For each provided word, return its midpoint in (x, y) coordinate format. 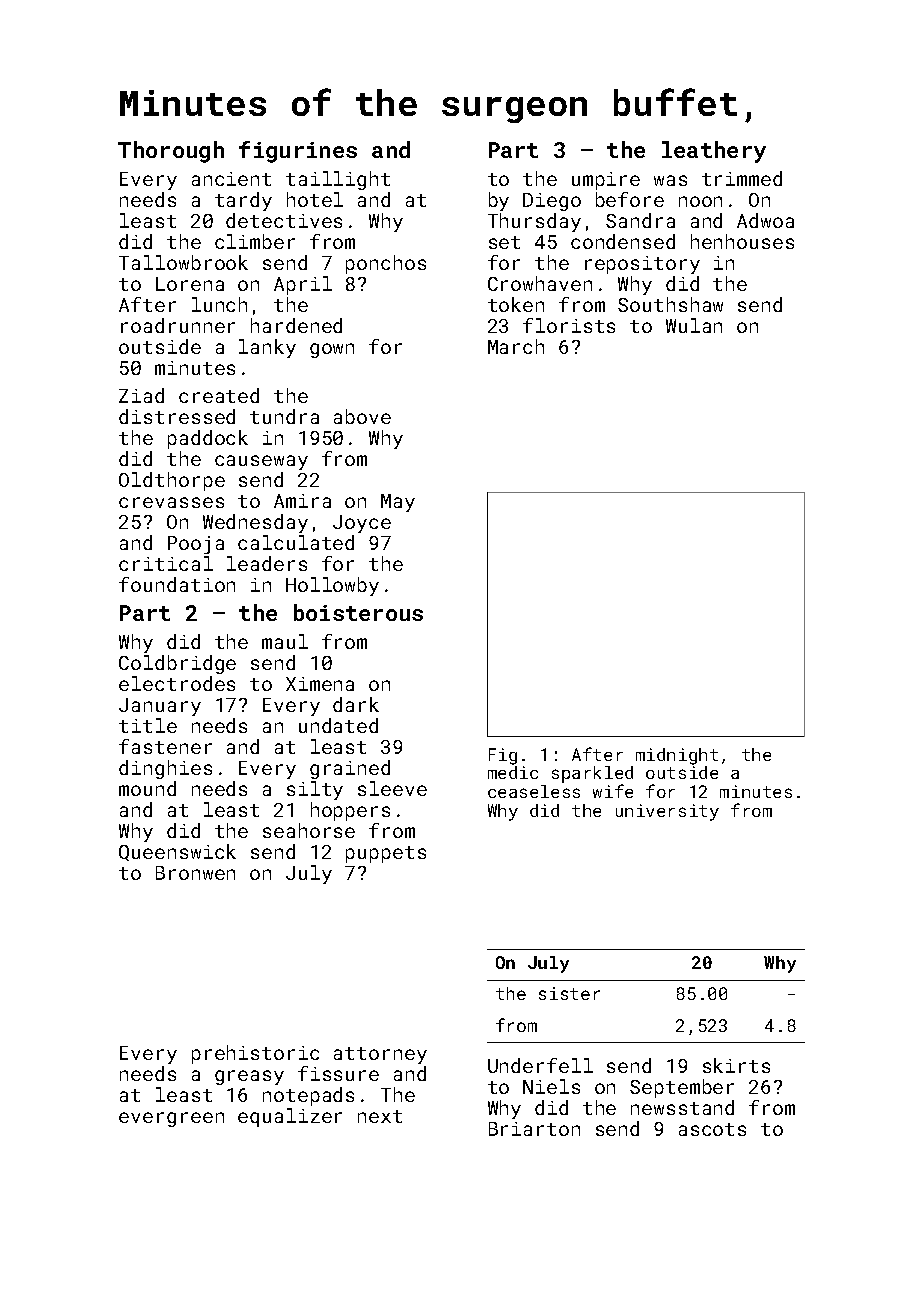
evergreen (171, 1119)
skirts (736, 1065)
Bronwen (195, 873)
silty (315, 790)
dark (356, 704)
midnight (677, 756)
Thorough (171, 152)
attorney (380, 1055)
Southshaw (670, 304)
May (398, 503)
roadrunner (178, 325)
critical (166, 563)
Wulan (694, 325)
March (516, 346)
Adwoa (765, 220)
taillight (338, 180)
